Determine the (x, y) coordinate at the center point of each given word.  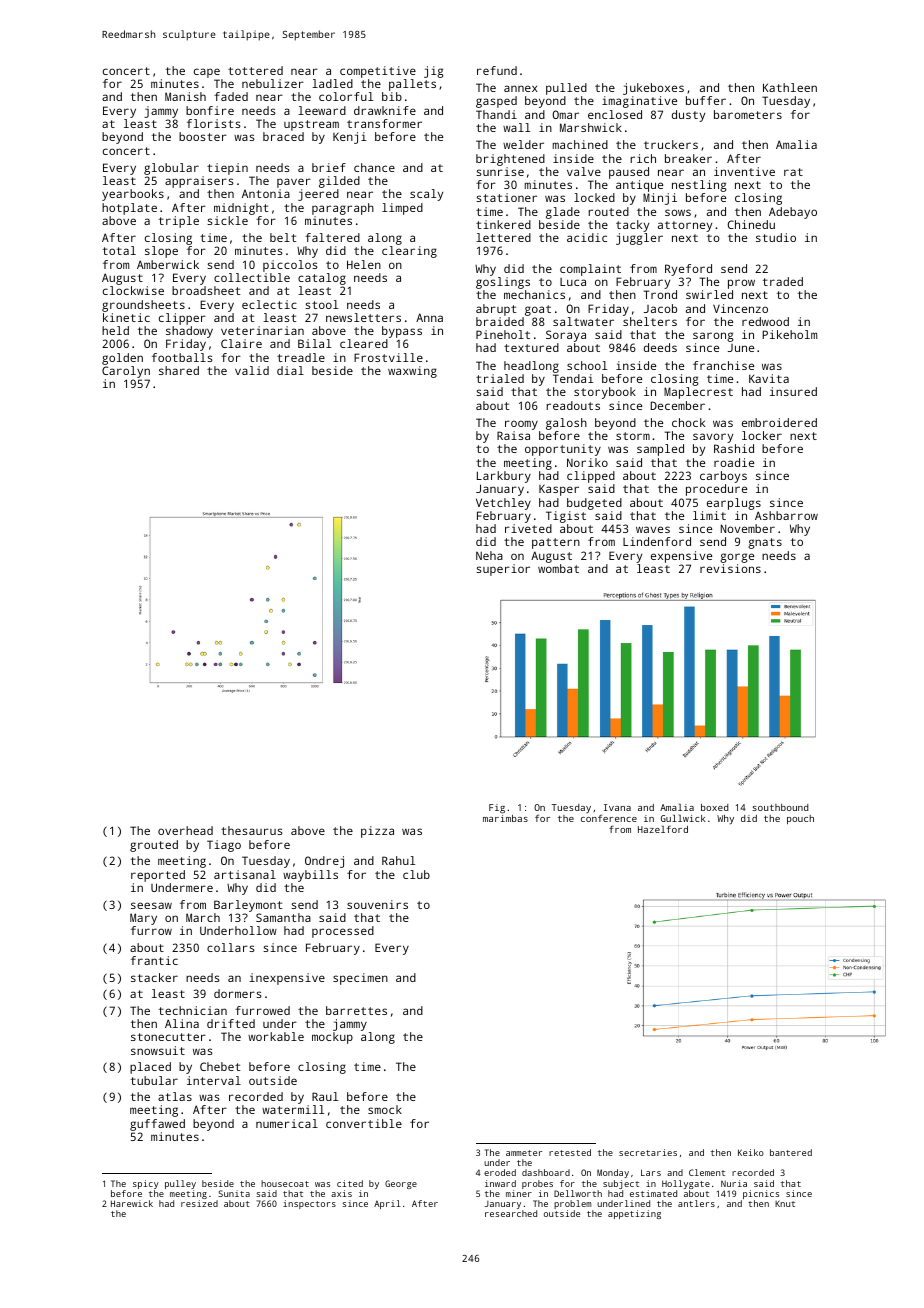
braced (283, 136)
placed (150, 1068)
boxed (715, 807)
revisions (730, 568)
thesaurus (252, 830)
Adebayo (793, 213)
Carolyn (126, 372)
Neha (489, 555)
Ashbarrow (786, 515)
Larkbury (504, 477)
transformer (384, 123)
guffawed (157, 1125)
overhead (185, 830)
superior (503, 570)
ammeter (524, 1153)
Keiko (751, 1152)
